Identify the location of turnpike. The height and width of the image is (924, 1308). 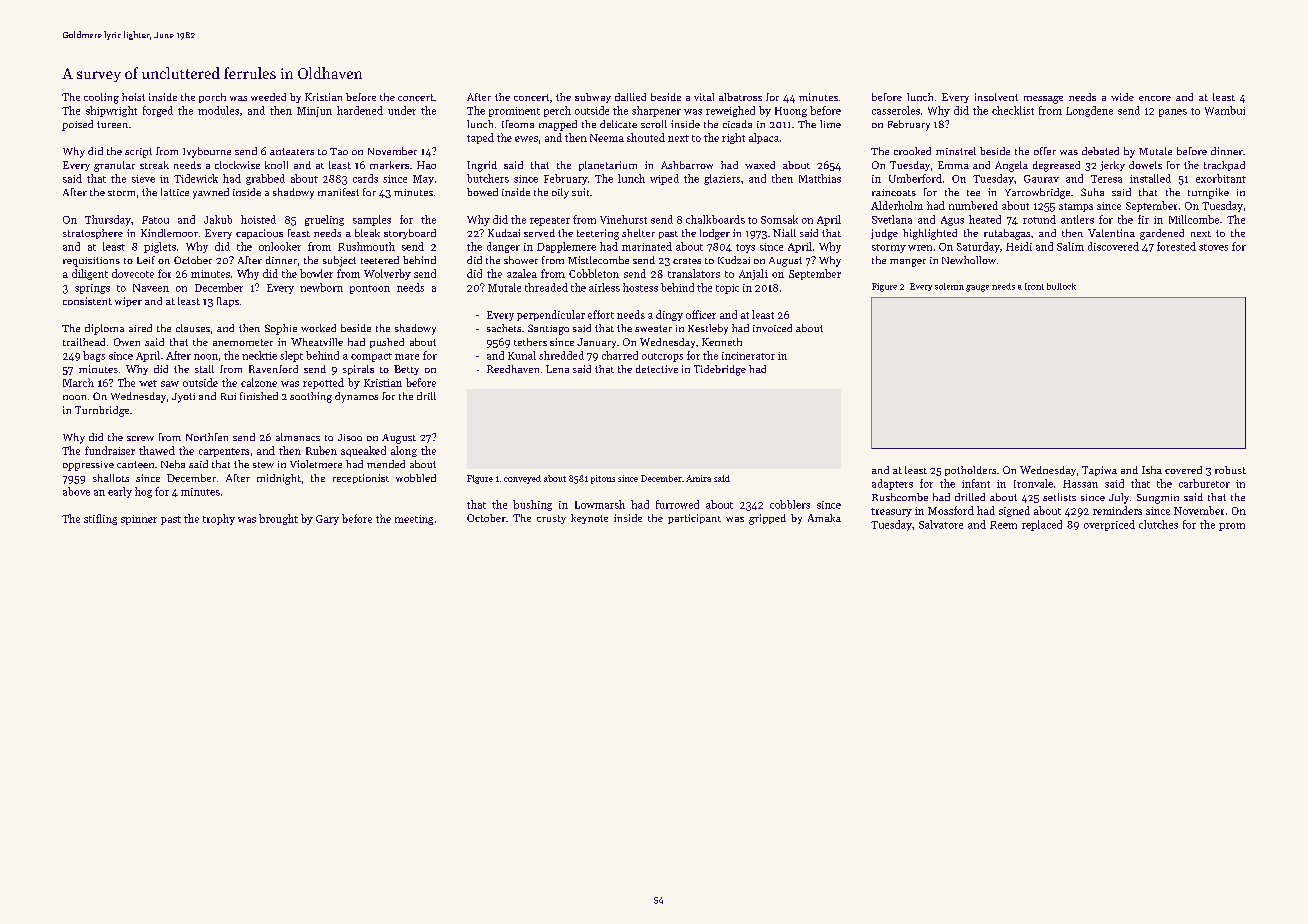
(1208, 193).
